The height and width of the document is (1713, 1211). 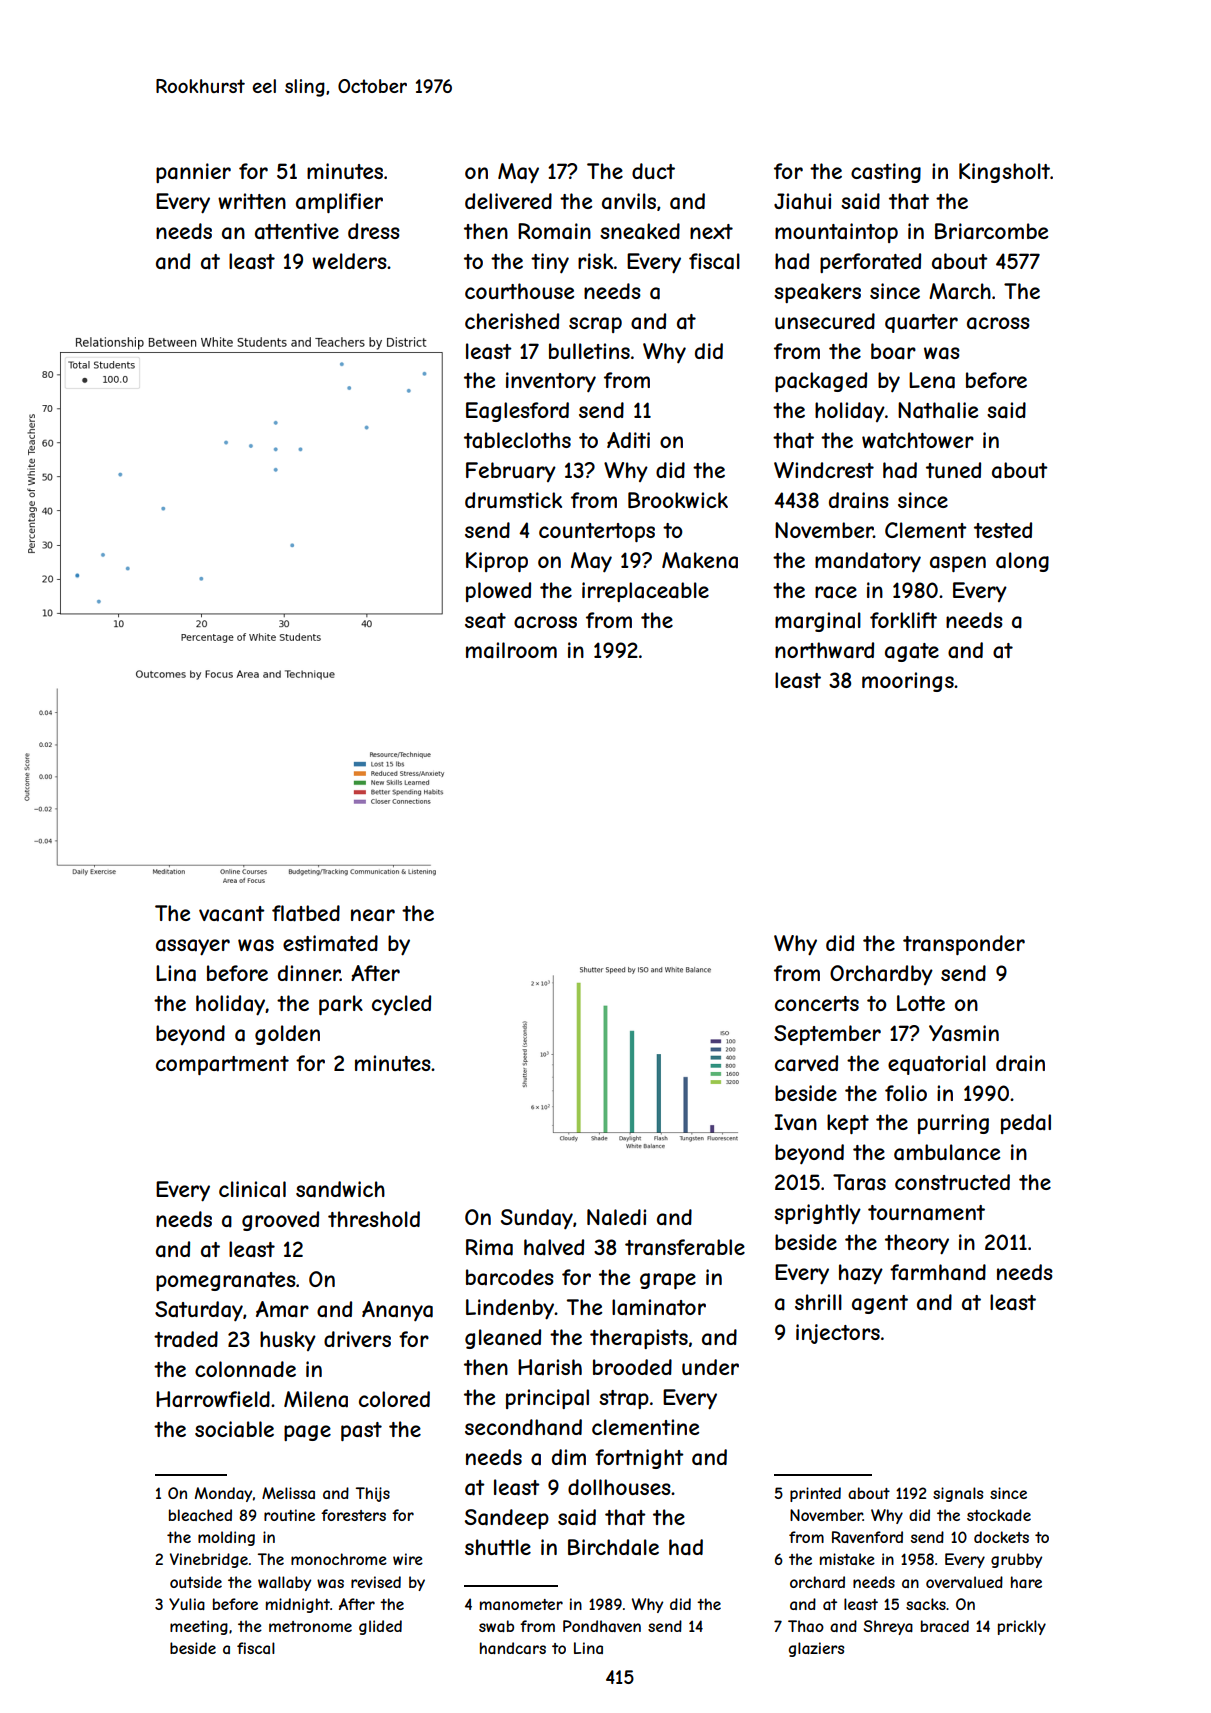 What do you see at coordinates (824, 650) in the document?
I see `northward` at bounding box center [824, 650].
